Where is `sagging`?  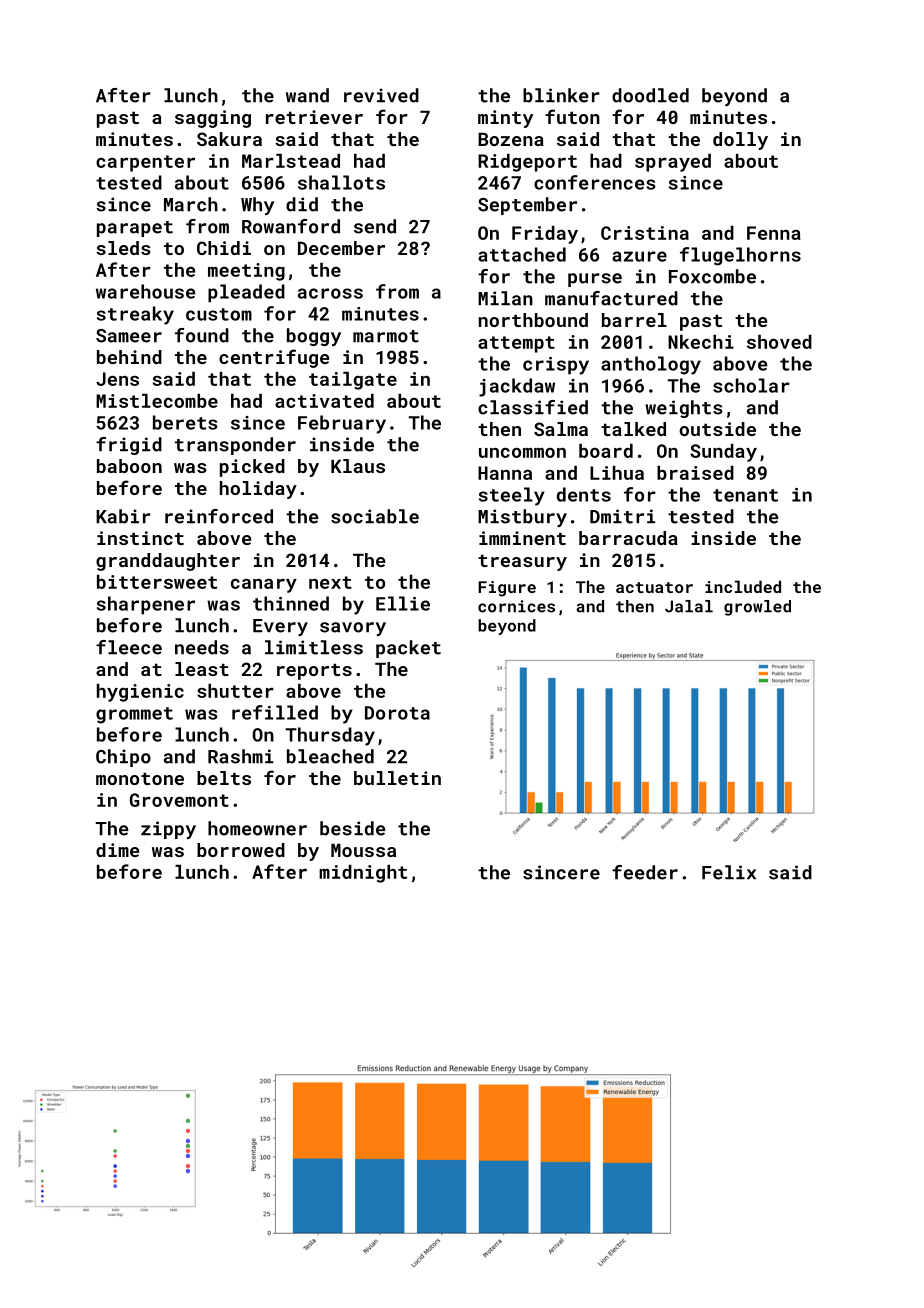
sagging is located at coordinates (213, 119).
